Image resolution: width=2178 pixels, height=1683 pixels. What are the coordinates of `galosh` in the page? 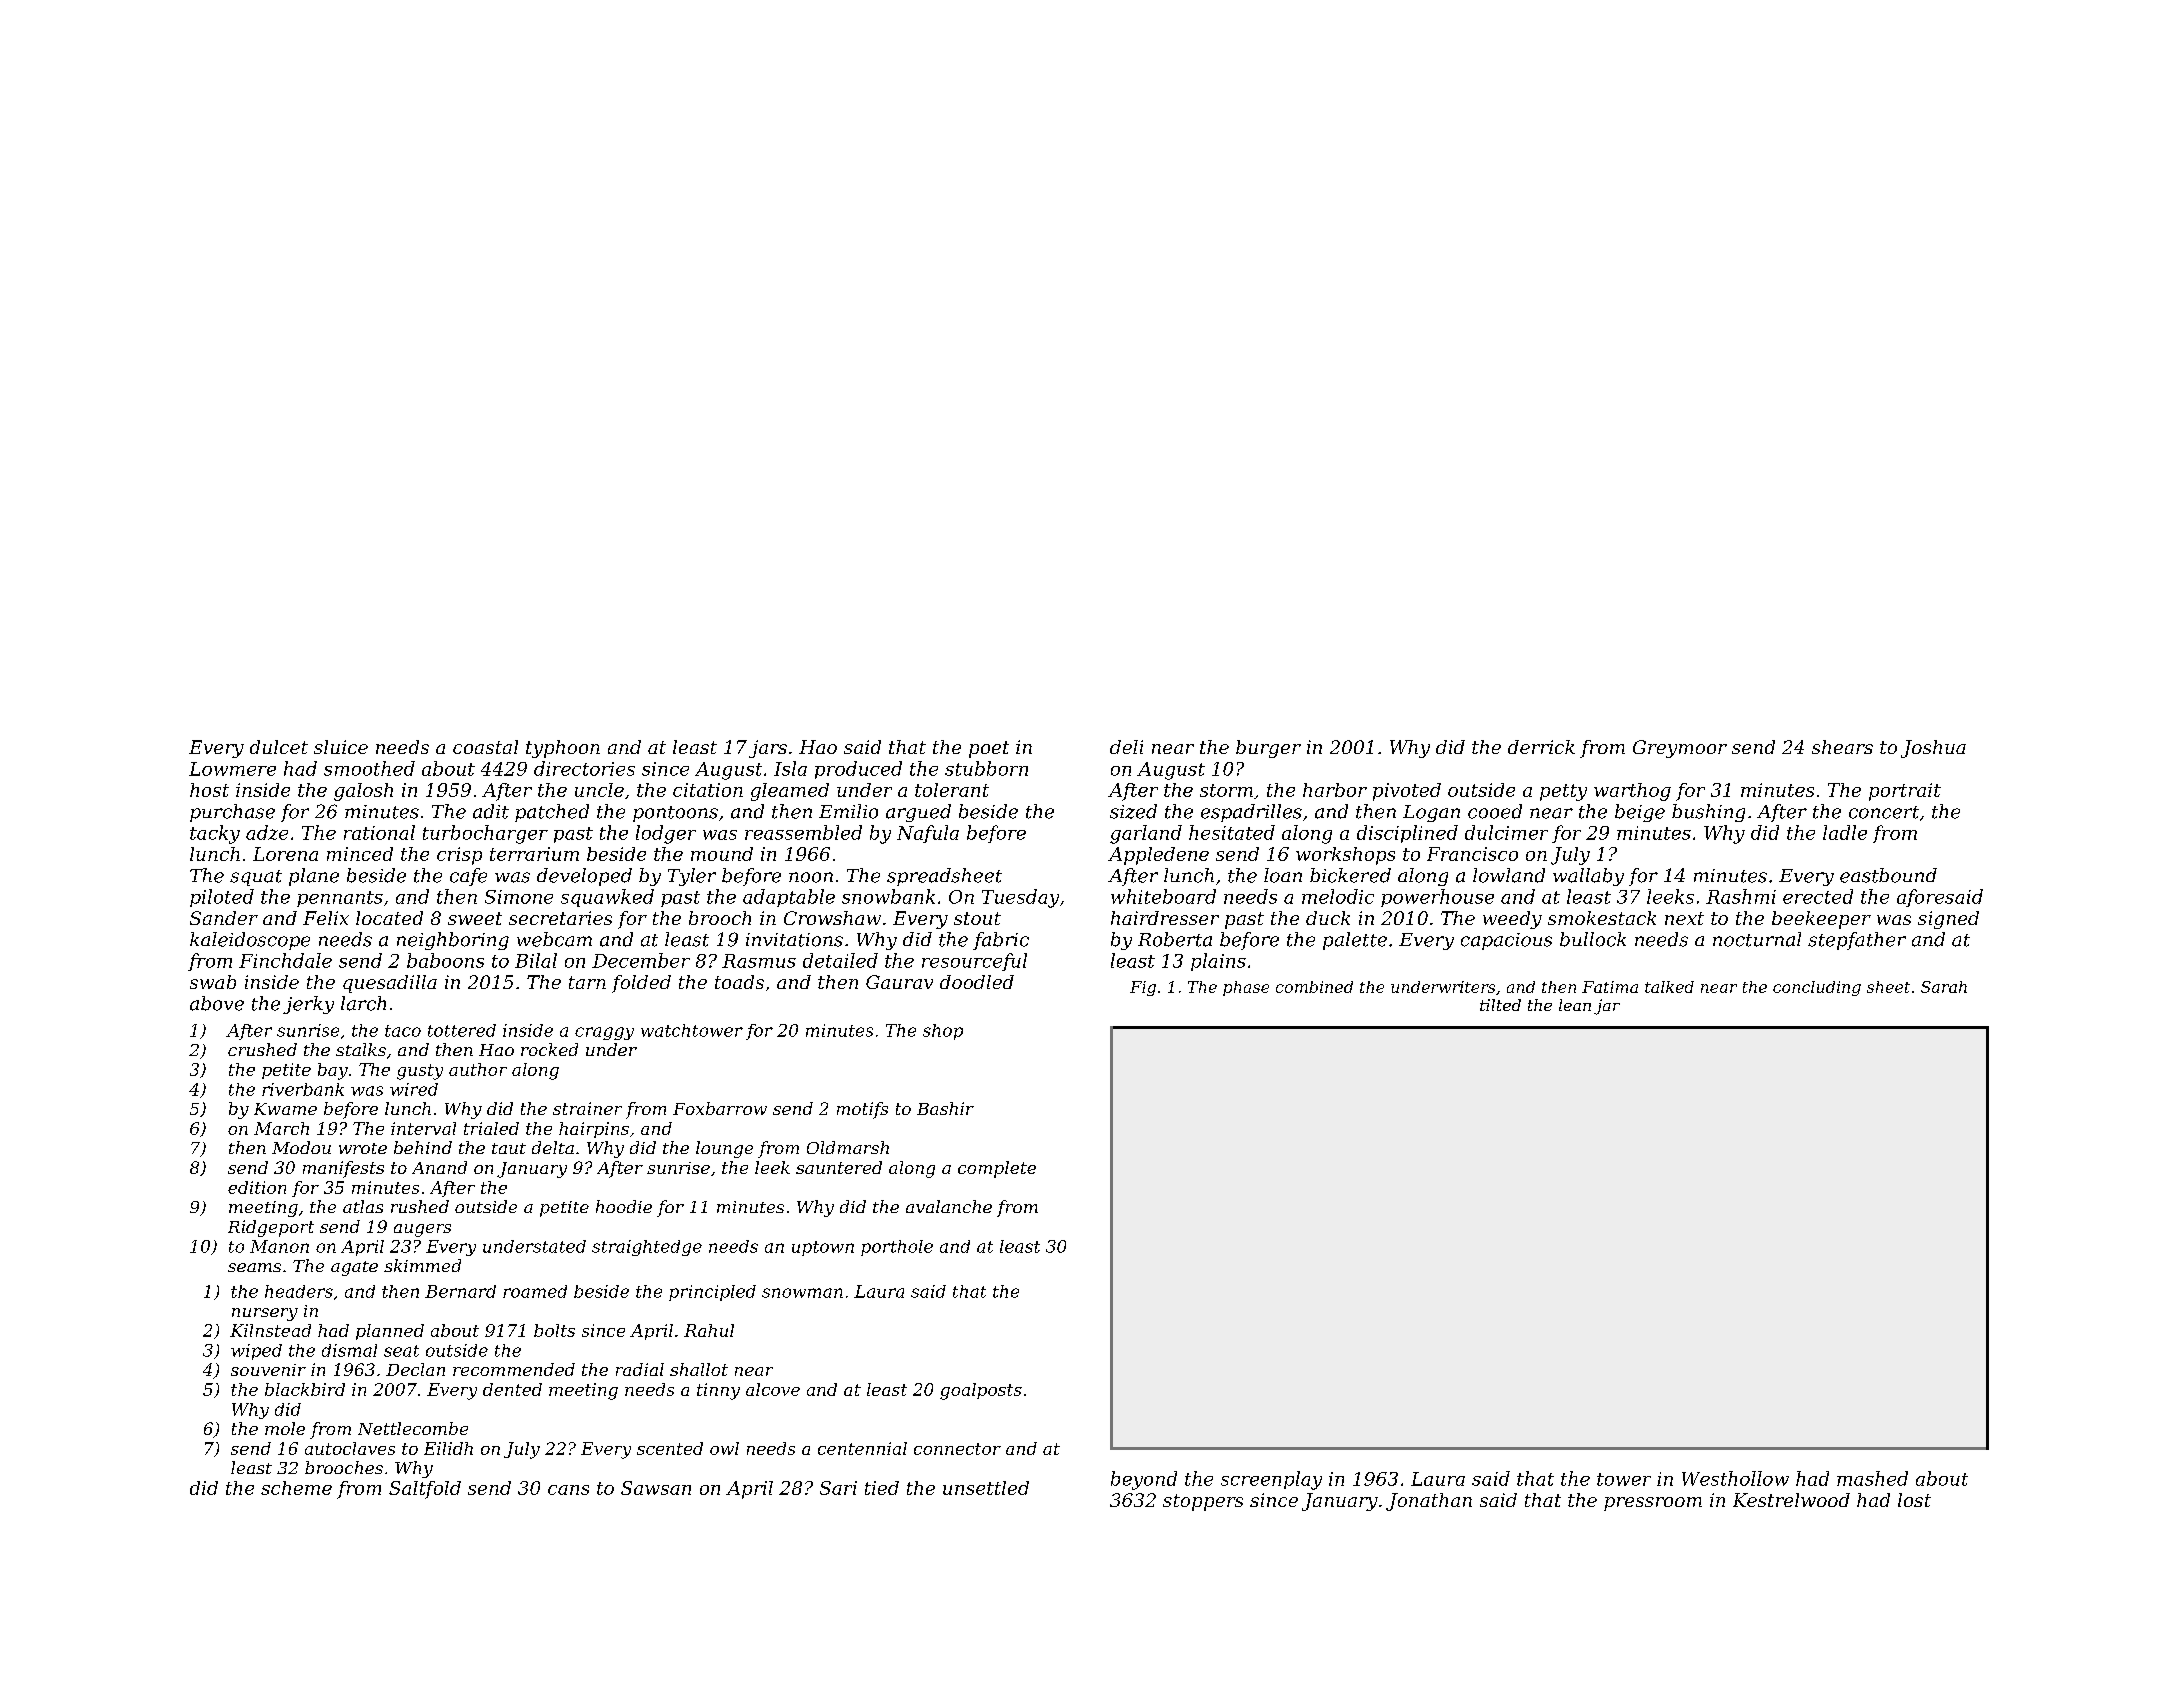 It's located at (363, 792).
